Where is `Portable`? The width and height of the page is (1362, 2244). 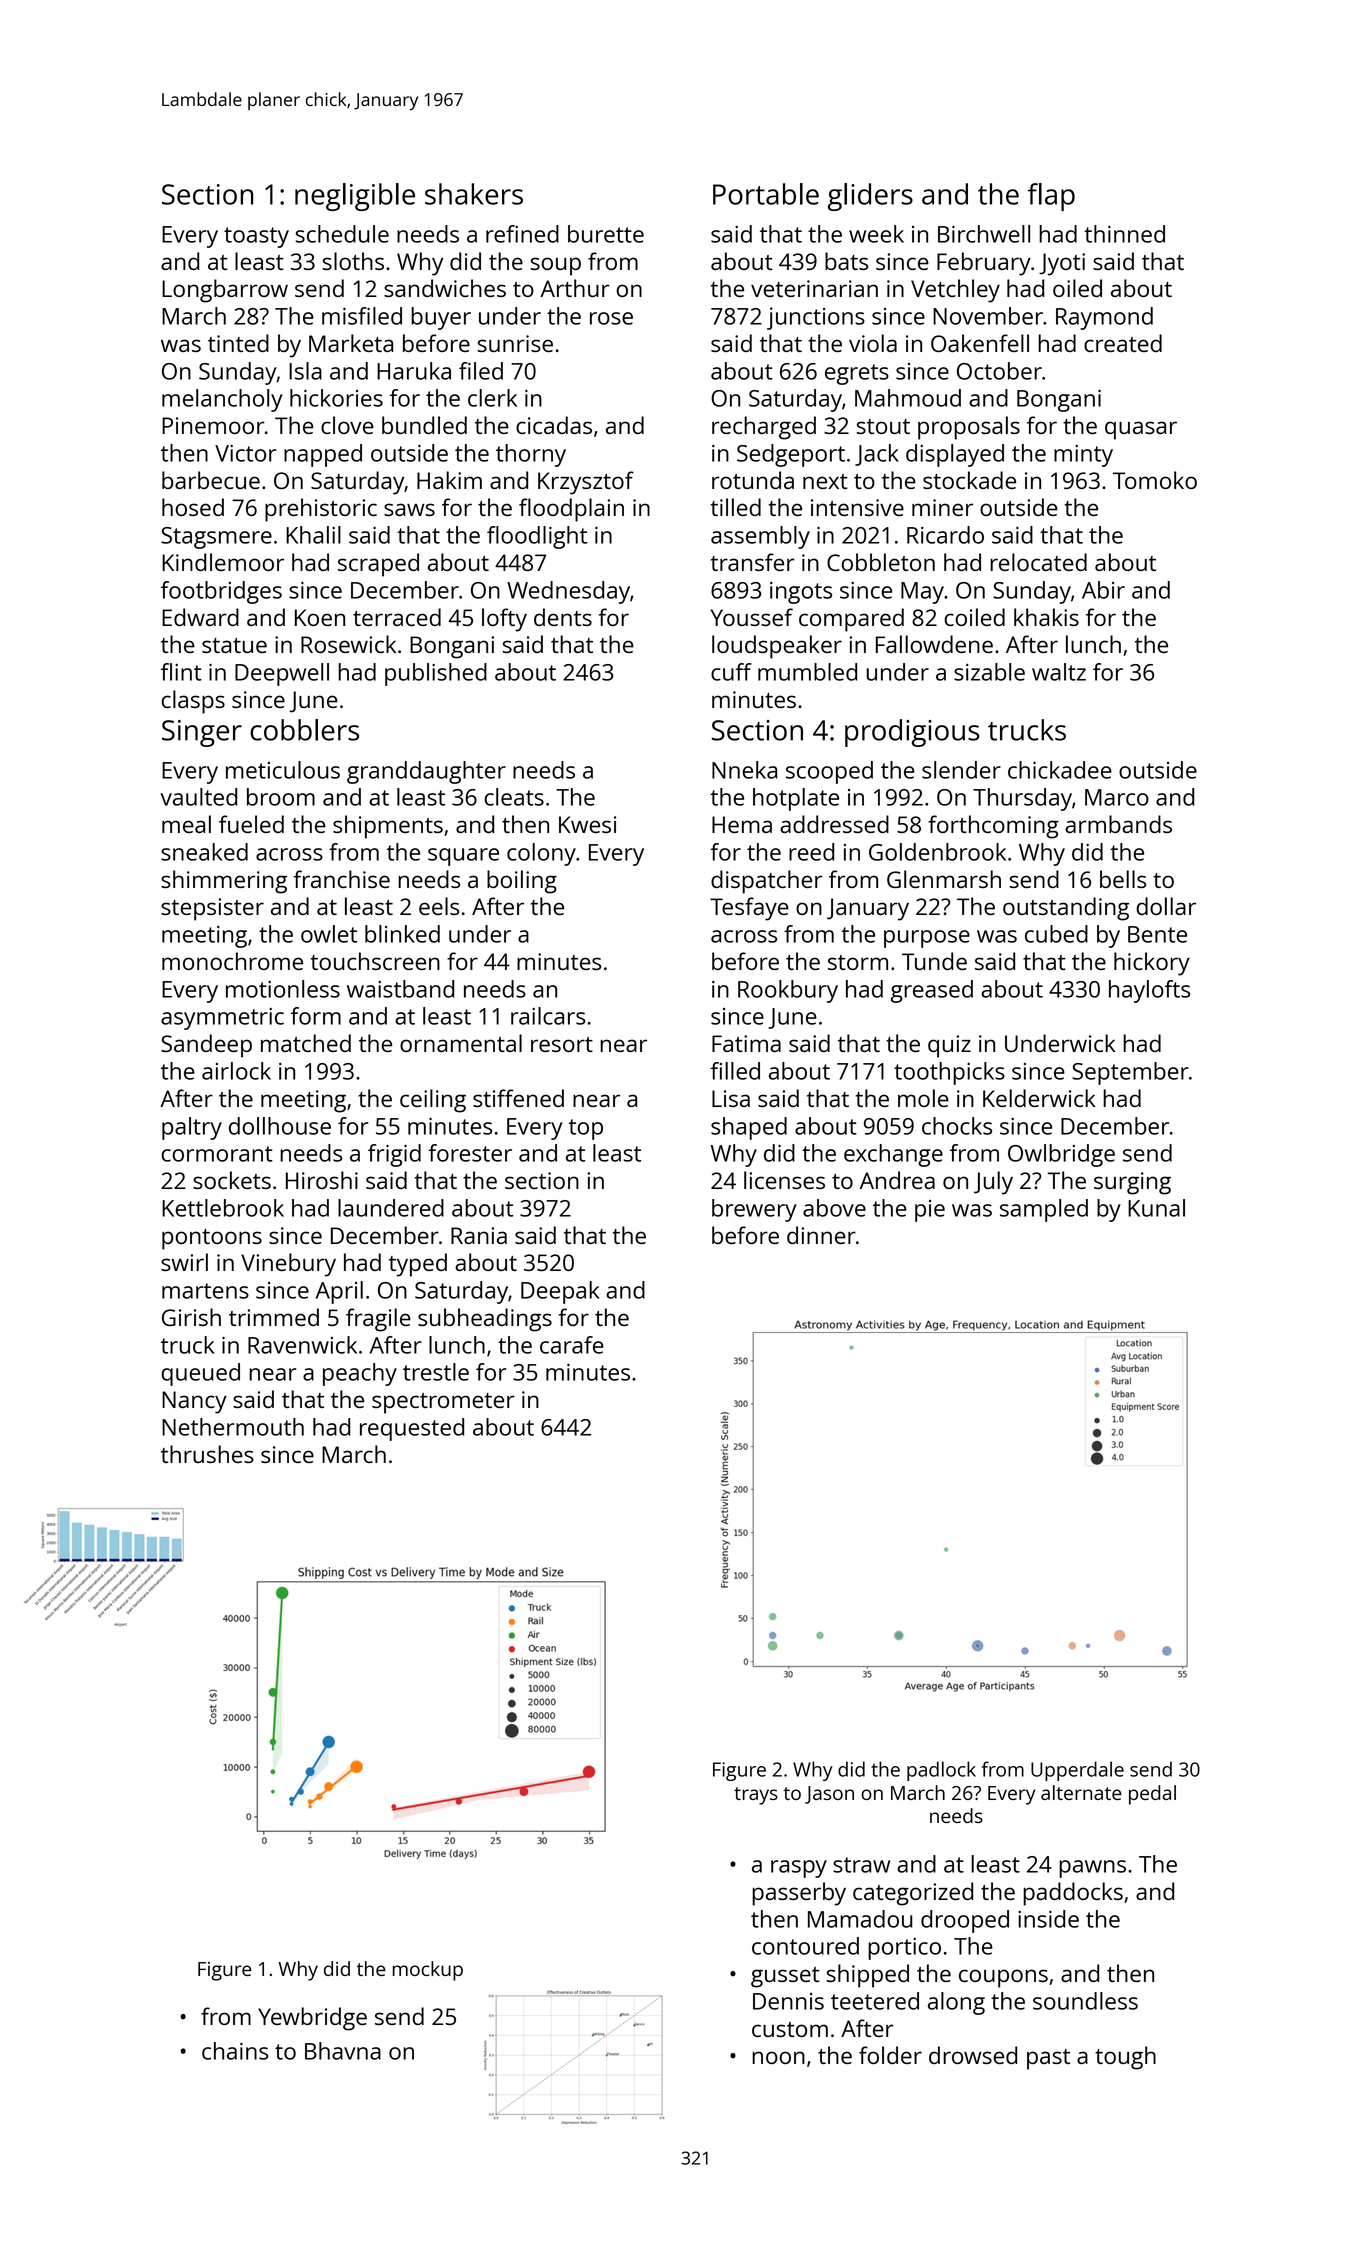 Portable is located at coordinates (766, 194).
